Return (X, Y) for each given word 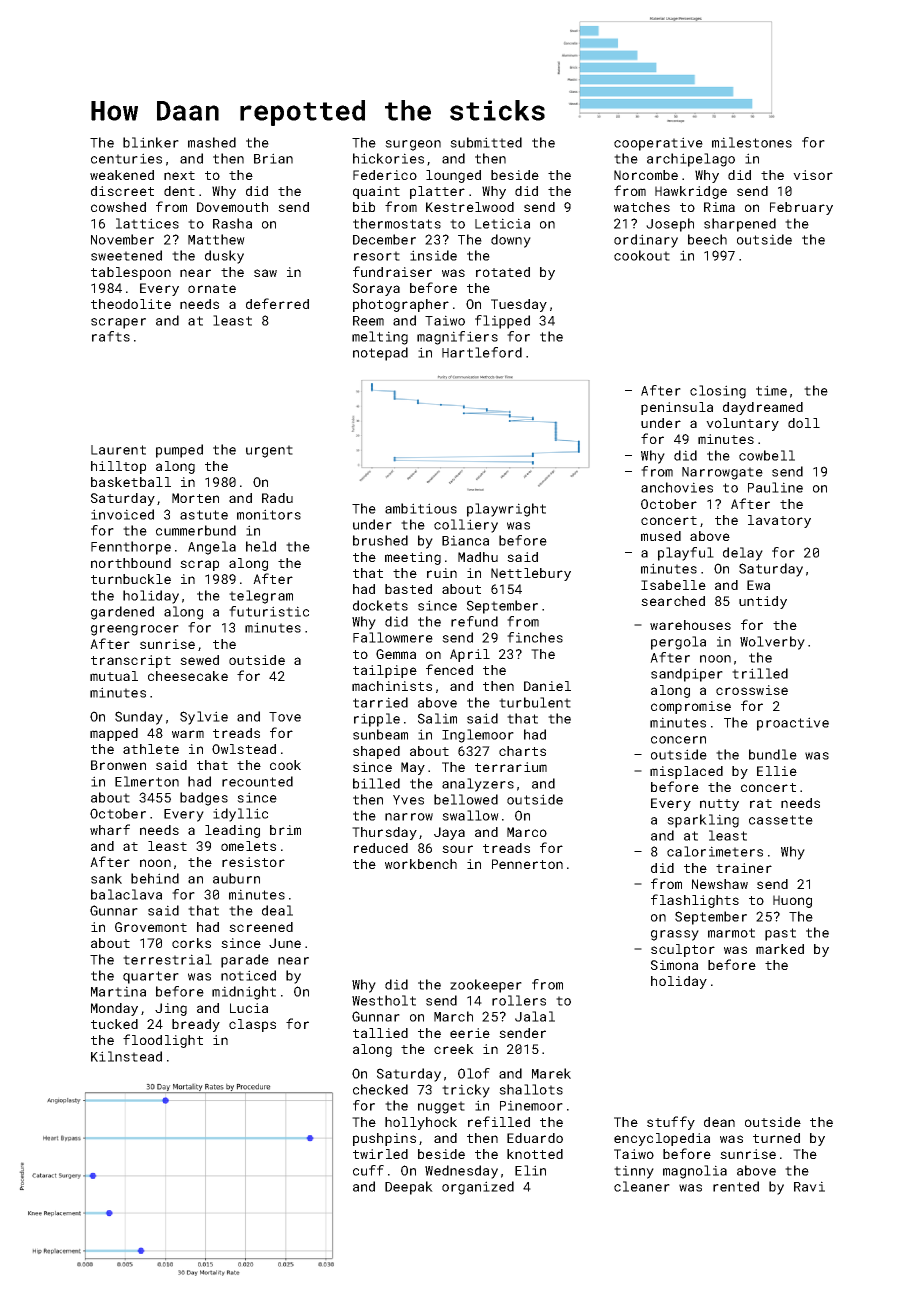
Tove (285, 717)
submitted (486, 142)
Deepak (409, 1188)
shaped (376, 752)
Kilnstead (126, 1056)
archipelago (691, 160)
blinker (151, 142)
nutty (719, 805)
